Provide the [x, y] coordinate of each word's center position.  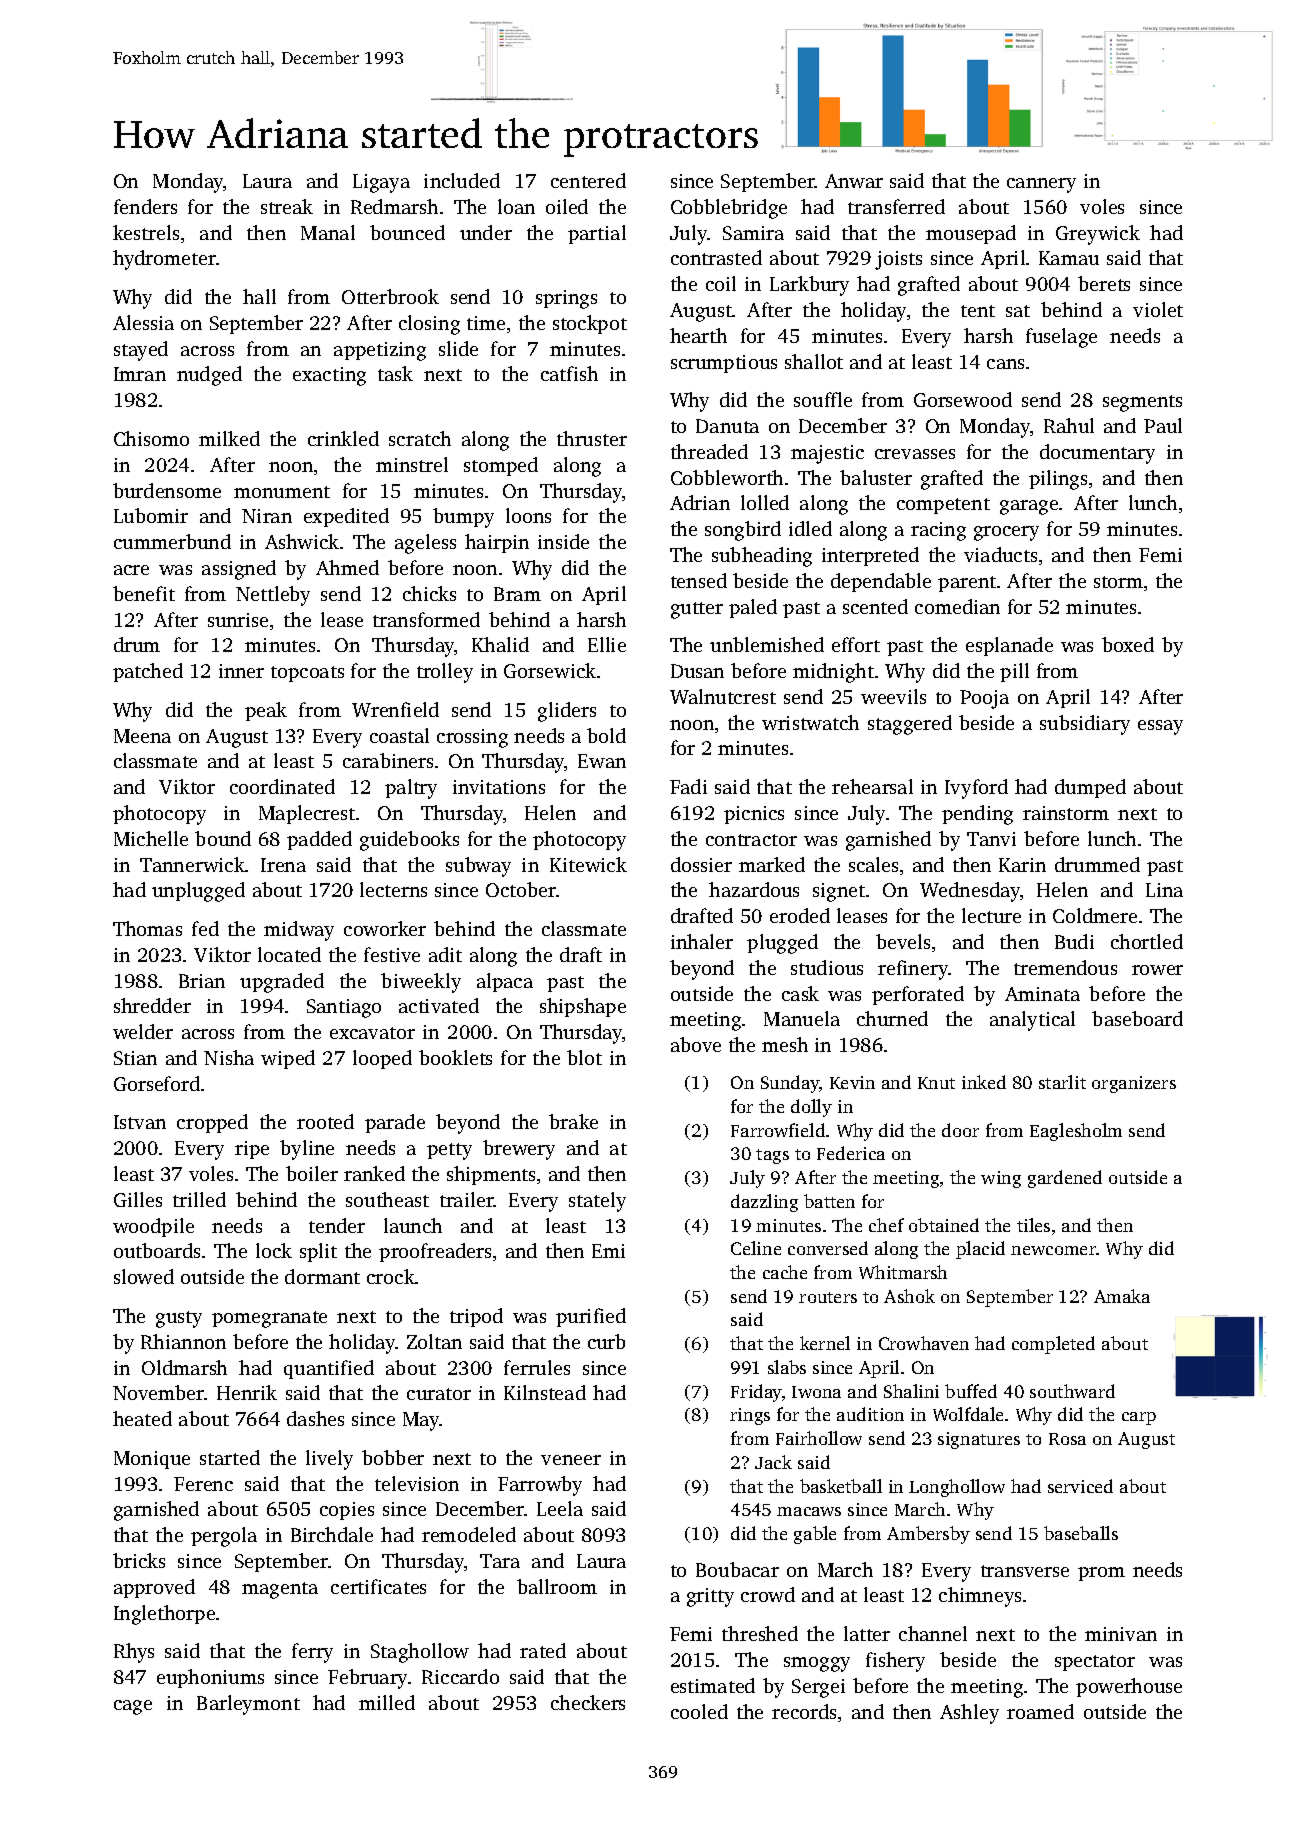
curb [606, 1341]
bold [606, 735]
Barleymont [248, 1705]
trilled [199, 1199]
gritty [710, 1597]
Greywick [1098, 235]
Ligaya [381, 183]
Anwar [854, 181]
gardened [1065, 1179]
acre [131, 570]
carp [1139, 1418]
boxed [1128, 644]
